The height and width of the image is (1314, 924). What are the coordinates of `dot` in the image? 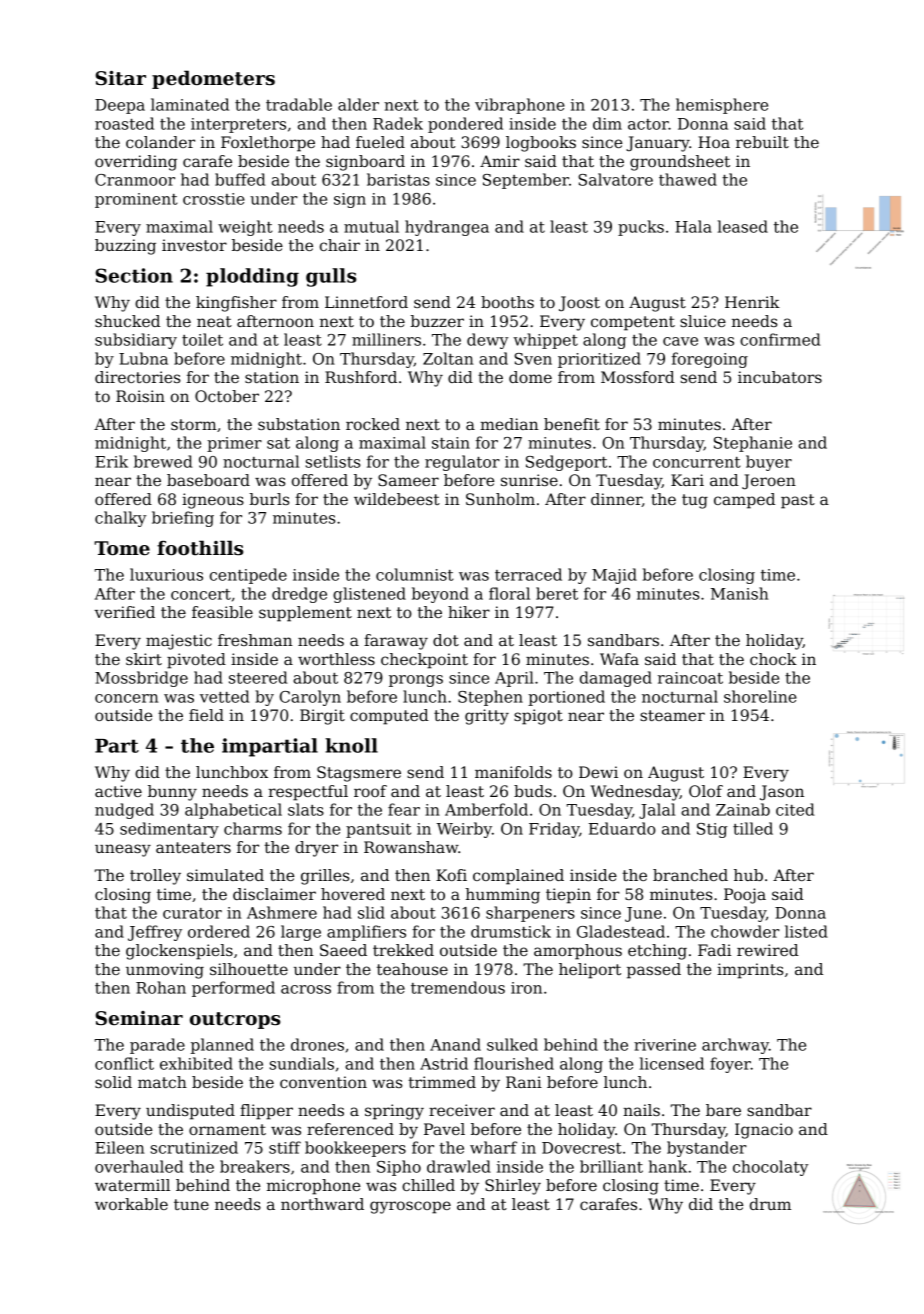 It's located at (446, 640).
